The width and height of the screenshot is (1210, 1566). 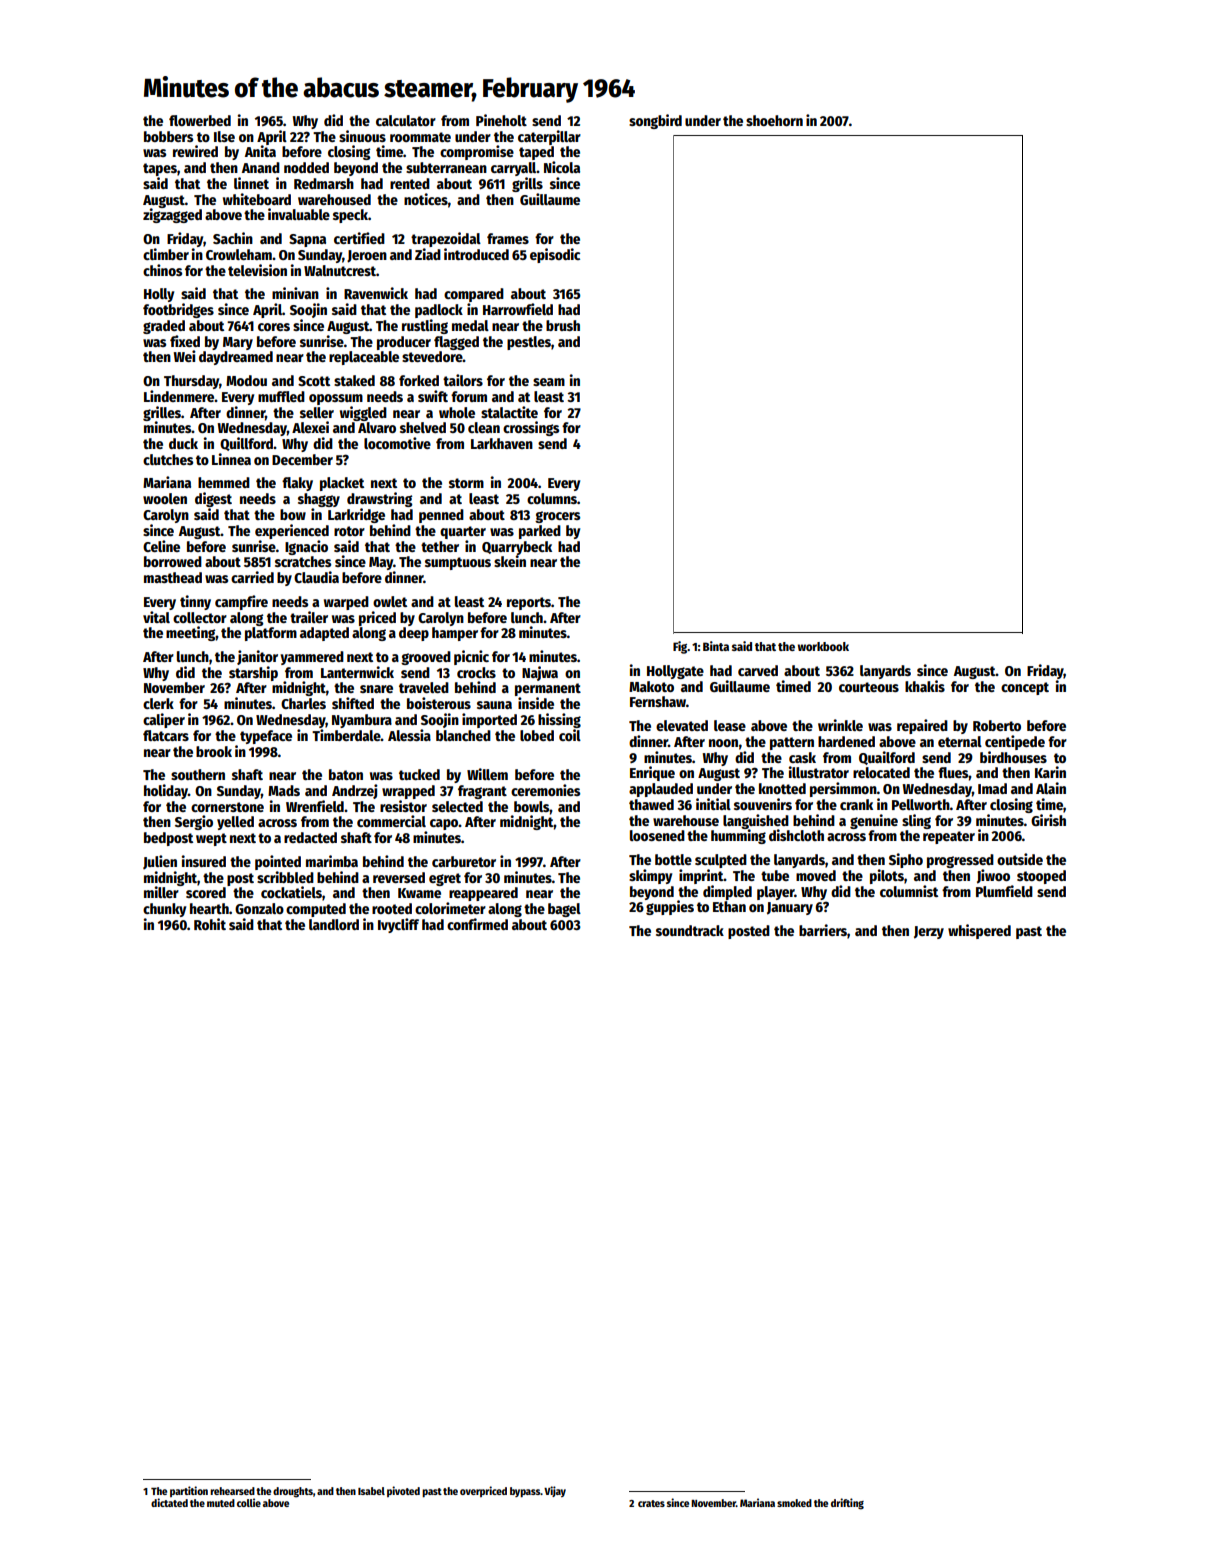 I want to click on Pineholt, so click(x=501, y=120).
